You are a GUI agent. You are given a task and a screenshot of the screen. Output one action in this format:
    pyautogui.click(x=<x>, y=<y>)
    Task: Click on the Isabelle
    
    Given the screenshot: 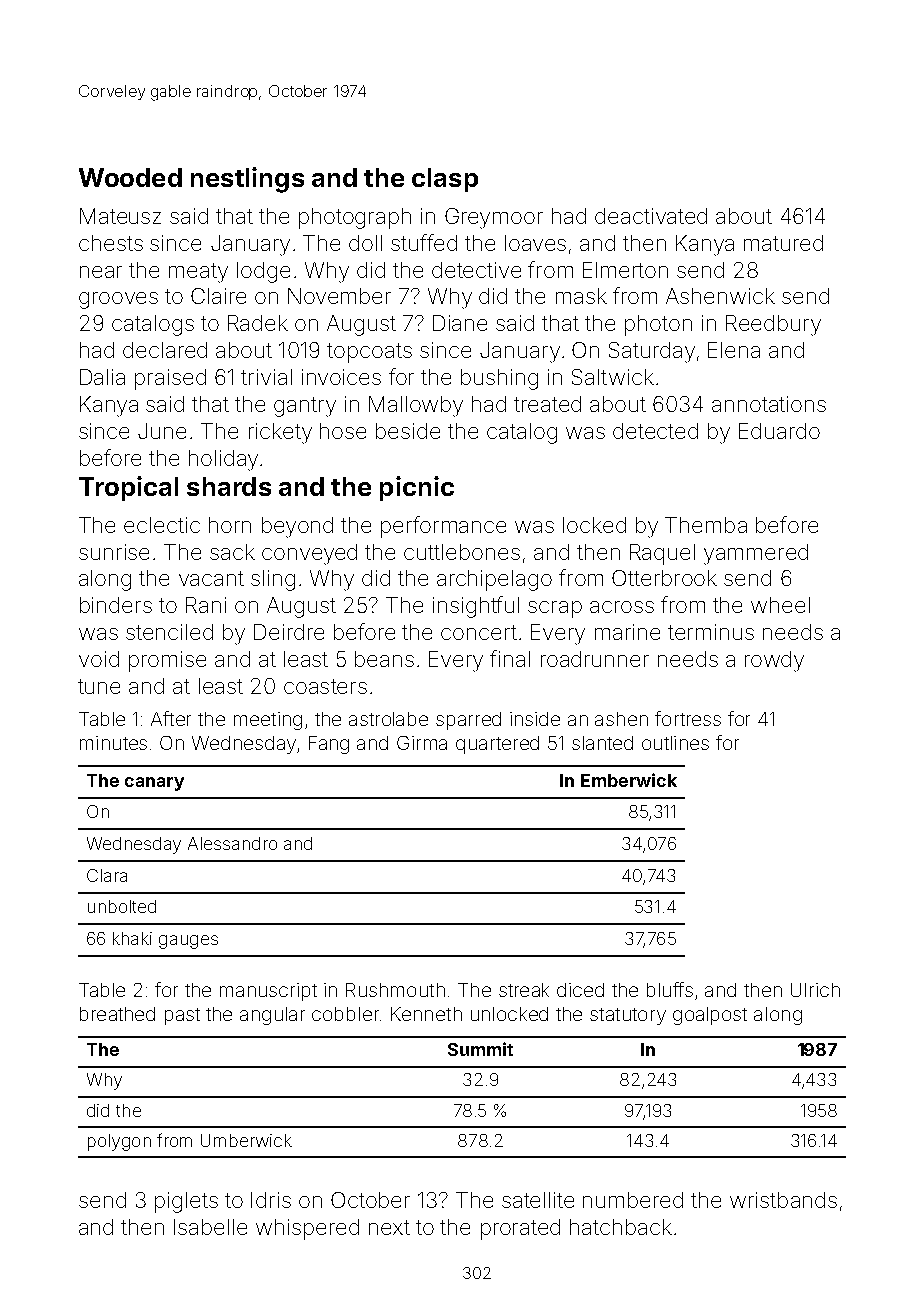 What is the action you would take?
    pyautogui.click(x=210, y=1227)
